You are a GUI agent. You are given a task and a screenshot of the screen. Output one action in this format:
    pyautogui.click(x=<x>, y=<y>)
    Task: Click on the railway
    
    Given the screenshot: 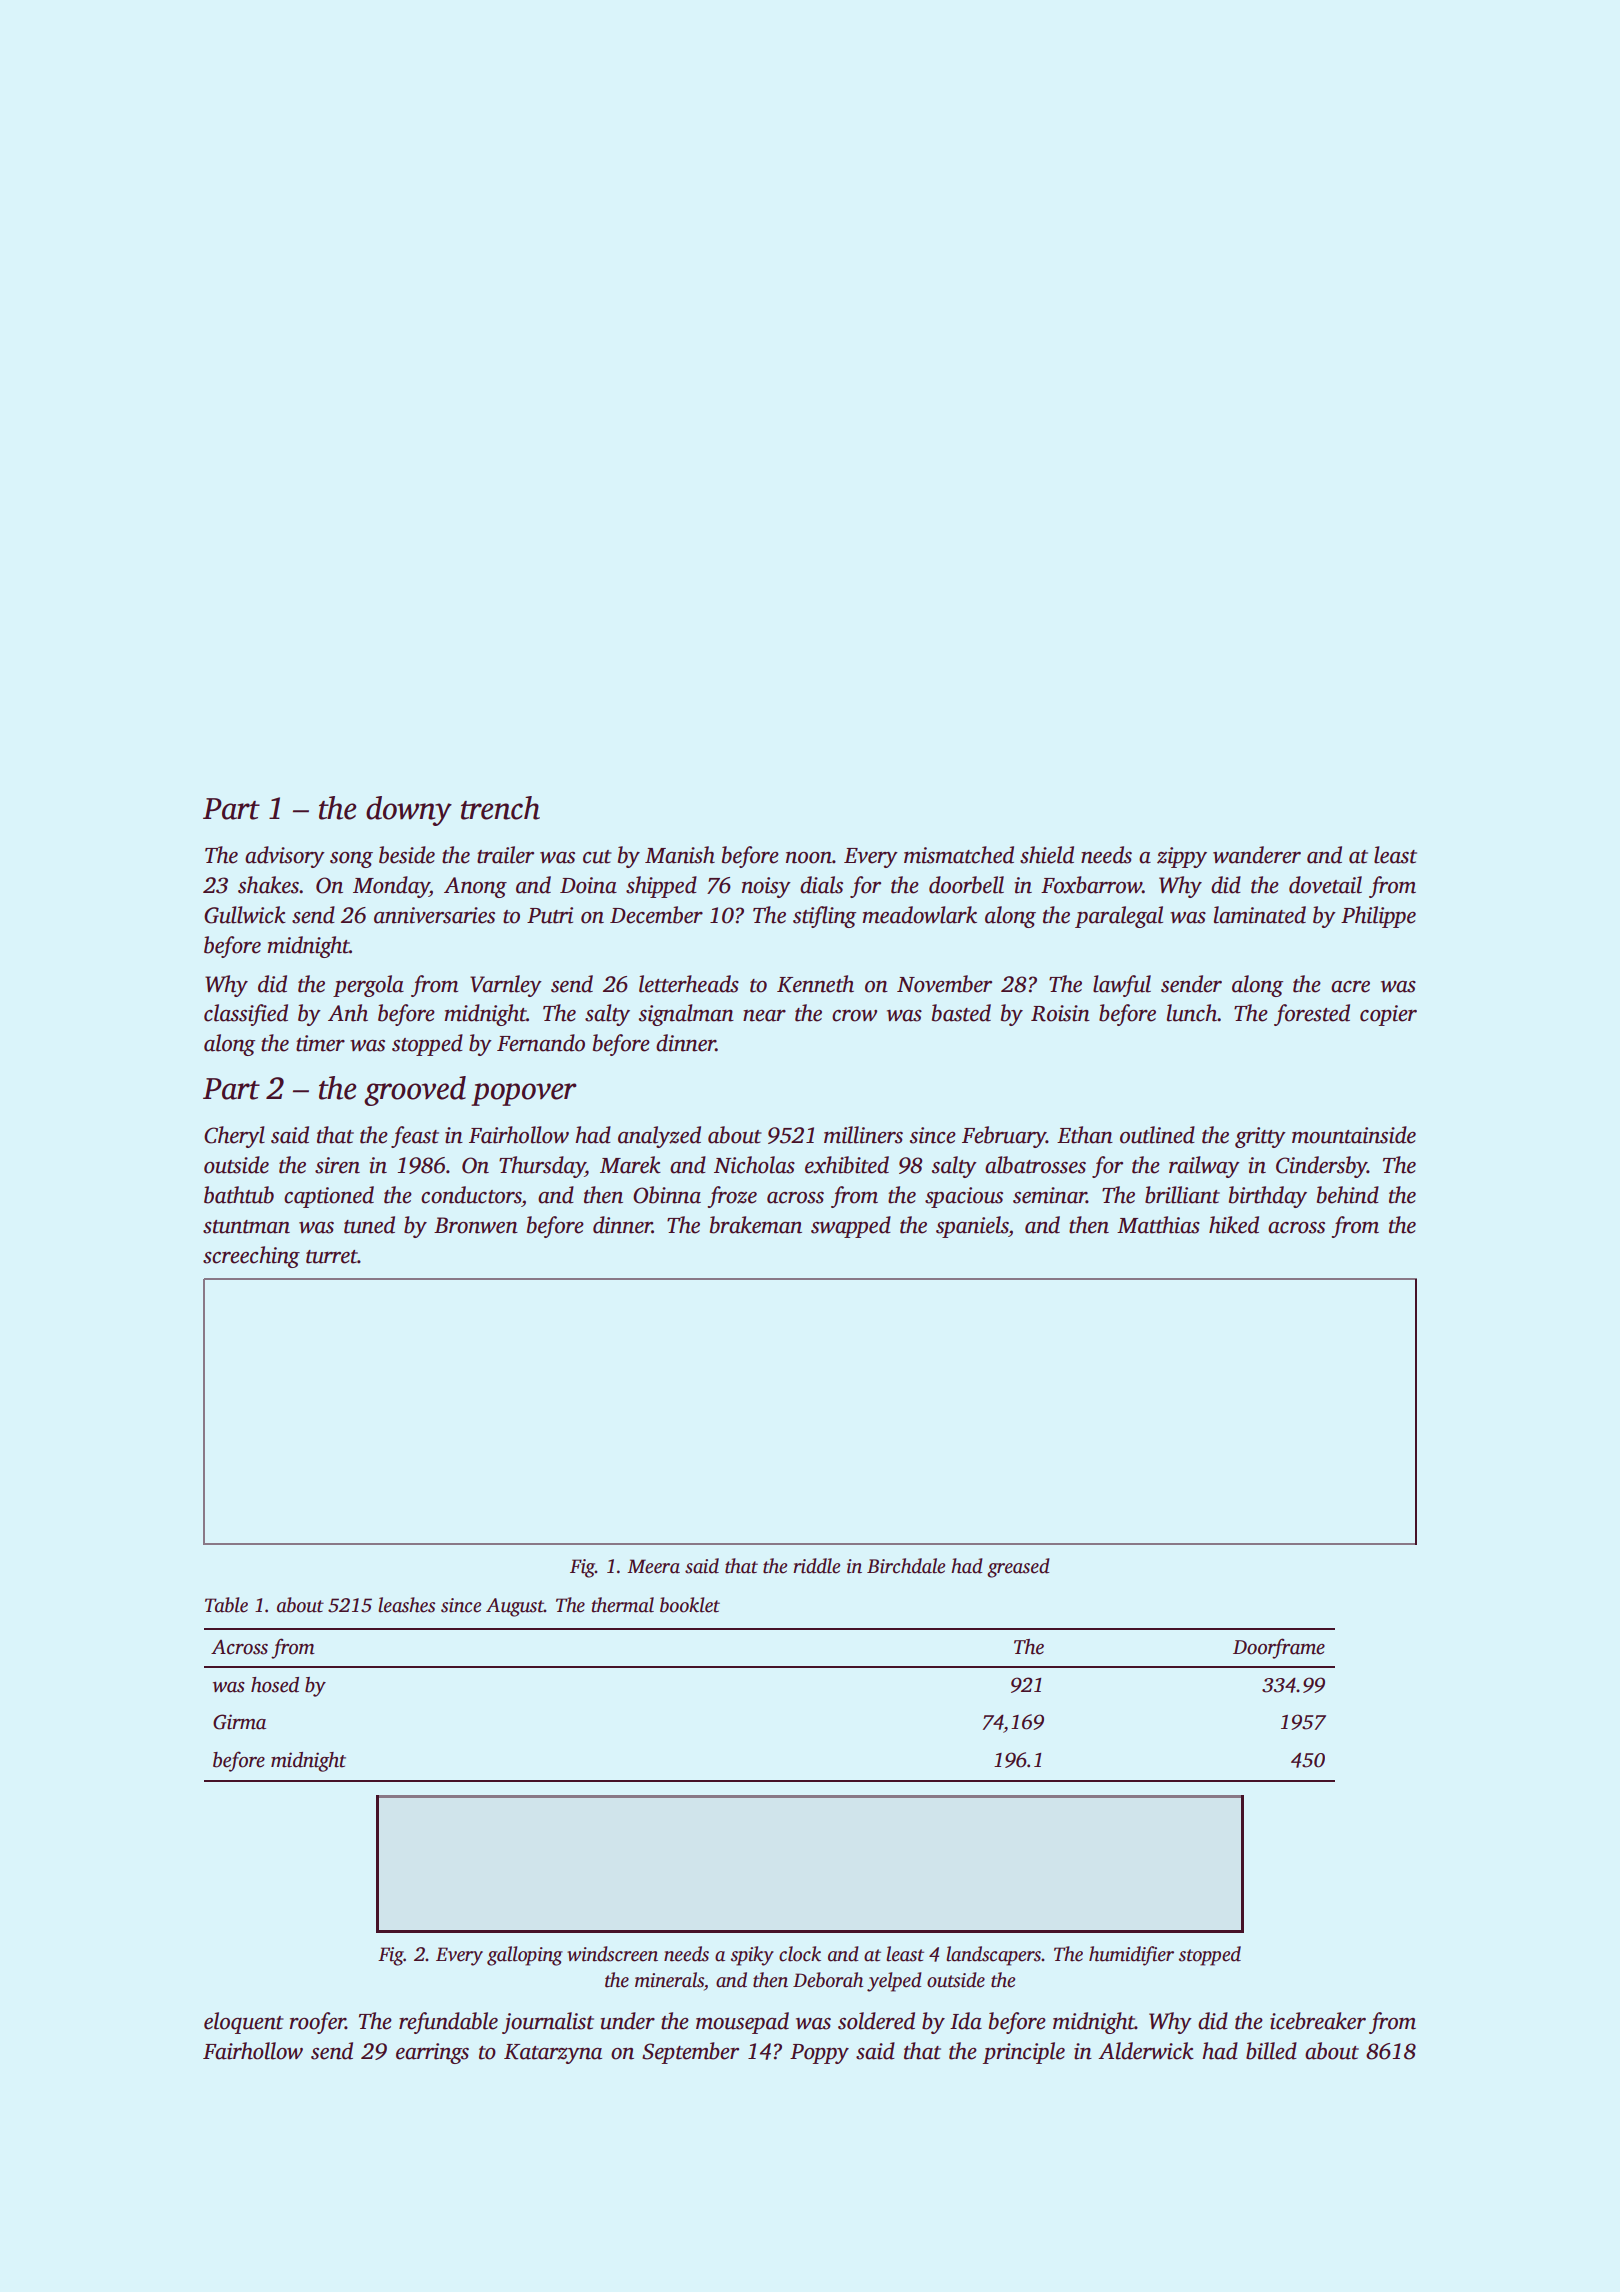 What is the action you would take?
    pyautogui.click(x=1204, y=1167)
